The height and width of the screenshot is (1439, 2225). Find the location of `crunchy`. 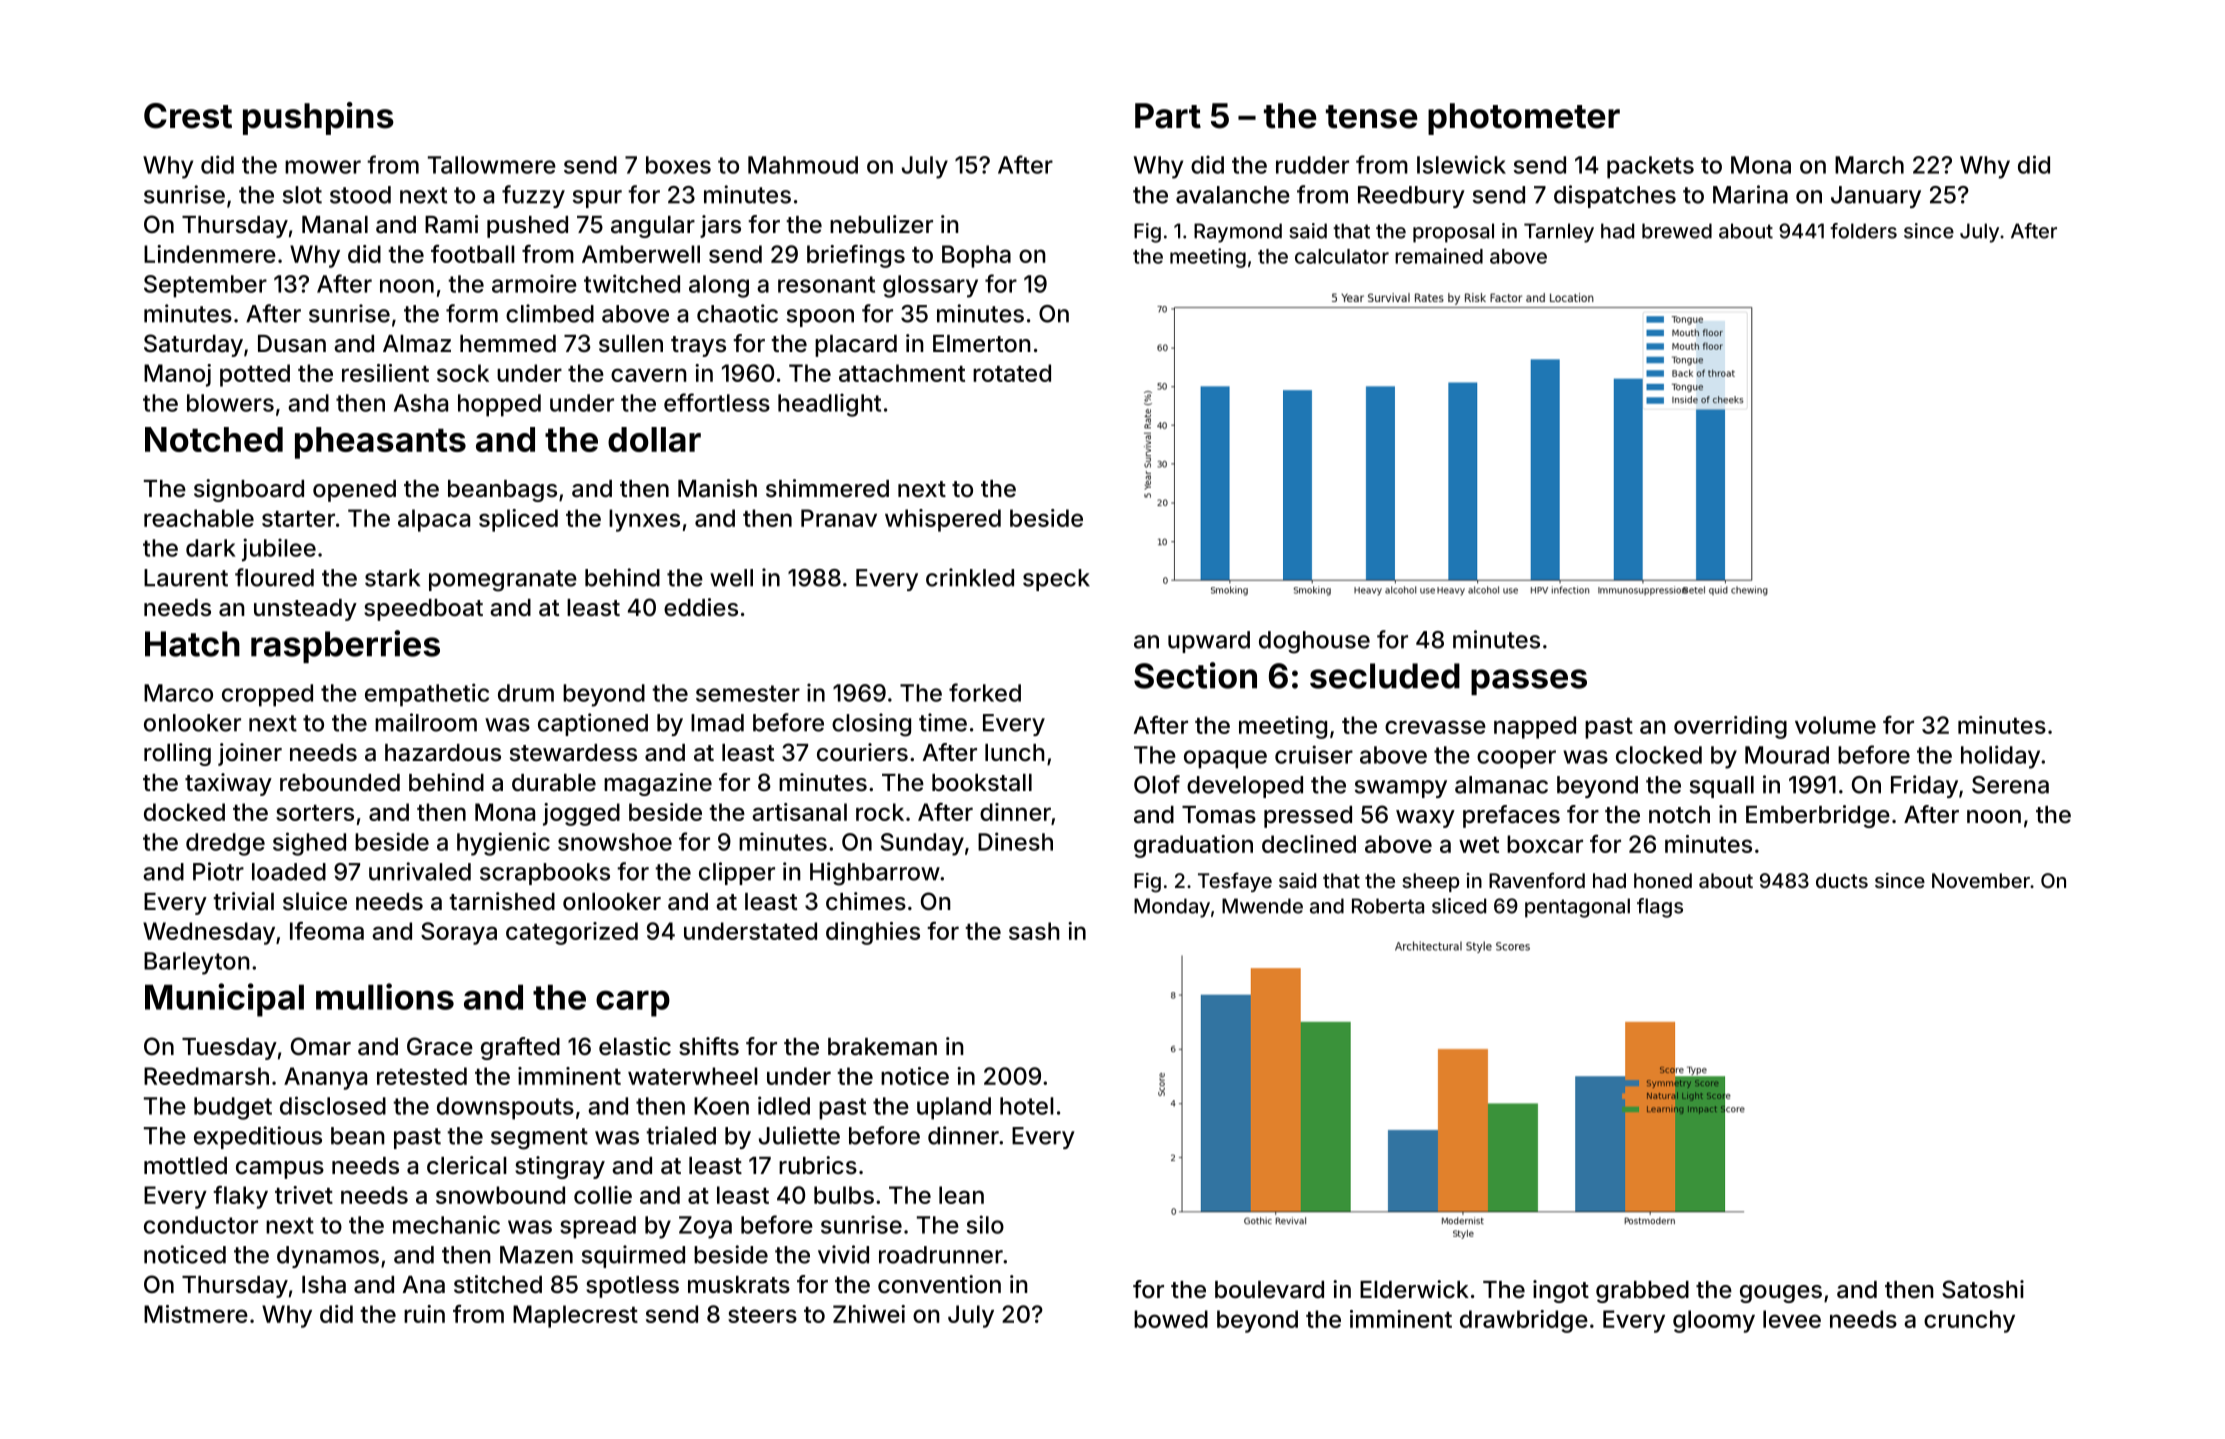

crunchy is located at coordinates (1969, 1321).
